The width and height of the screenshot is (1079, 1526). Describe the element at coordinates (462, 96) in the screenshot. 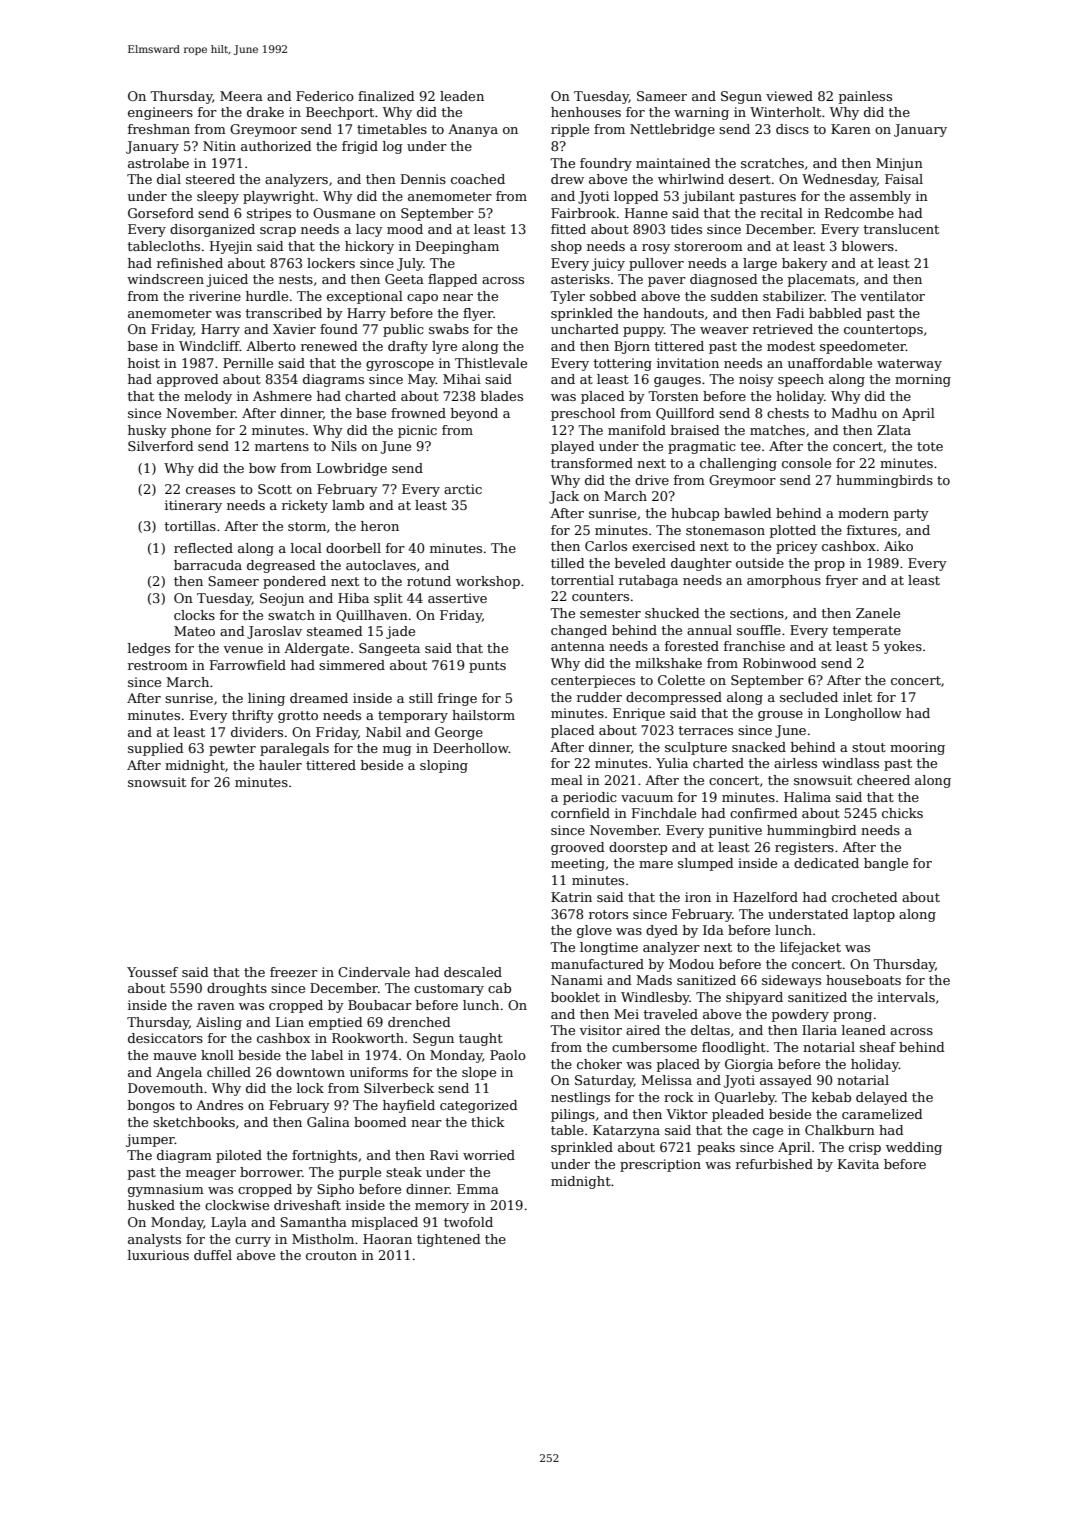

I see `leaden` at that location.
